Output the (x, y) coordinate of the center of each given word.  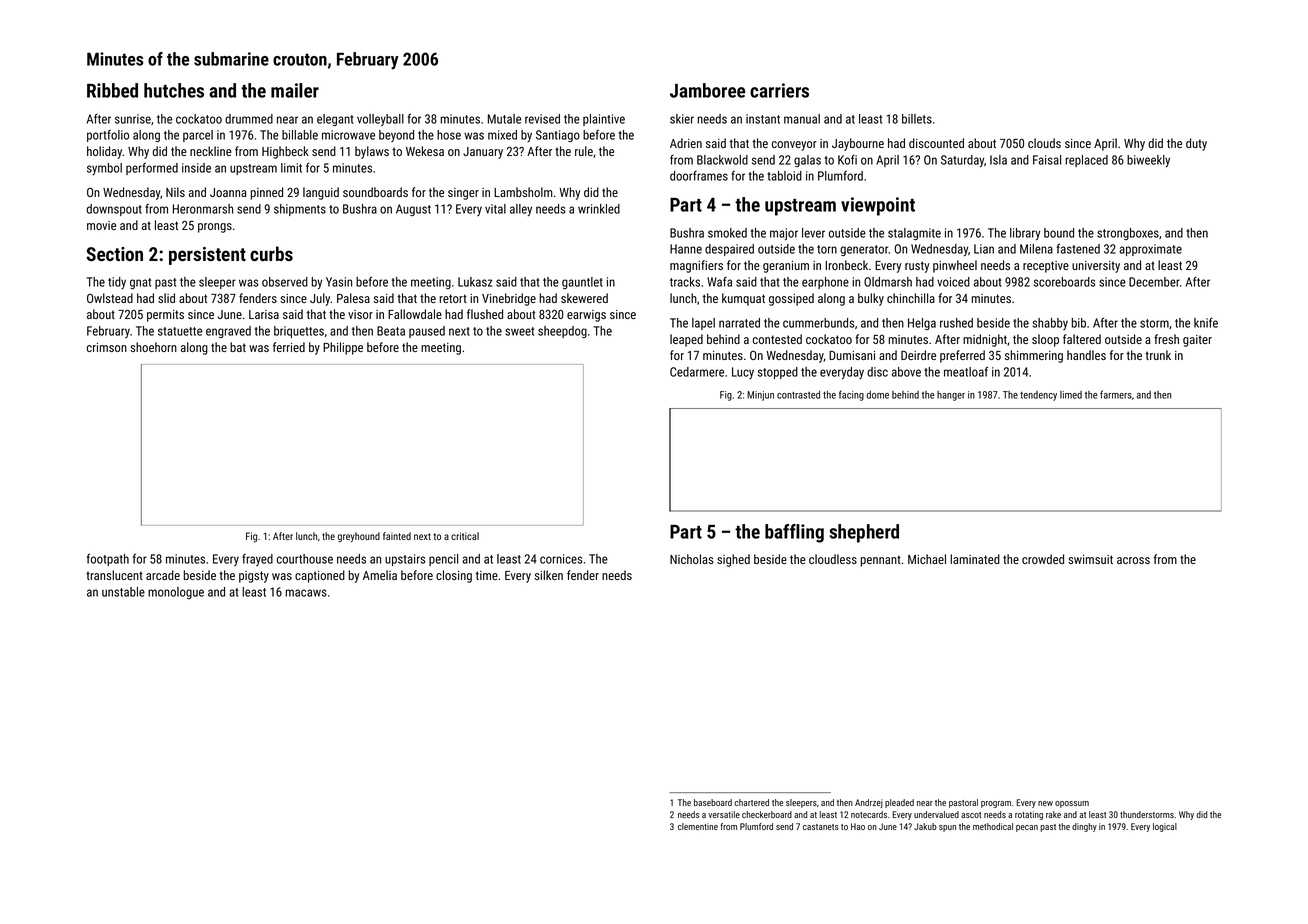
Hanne (686, 249)
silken (549, 575)
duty (1196, 144)
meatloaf (966, 371)
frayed (257, 560)
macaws (306, 593)
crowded (1043, 559)
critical (465, 536)
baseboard (713, 802)
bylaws (372, 152)
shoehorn (153, 347)
